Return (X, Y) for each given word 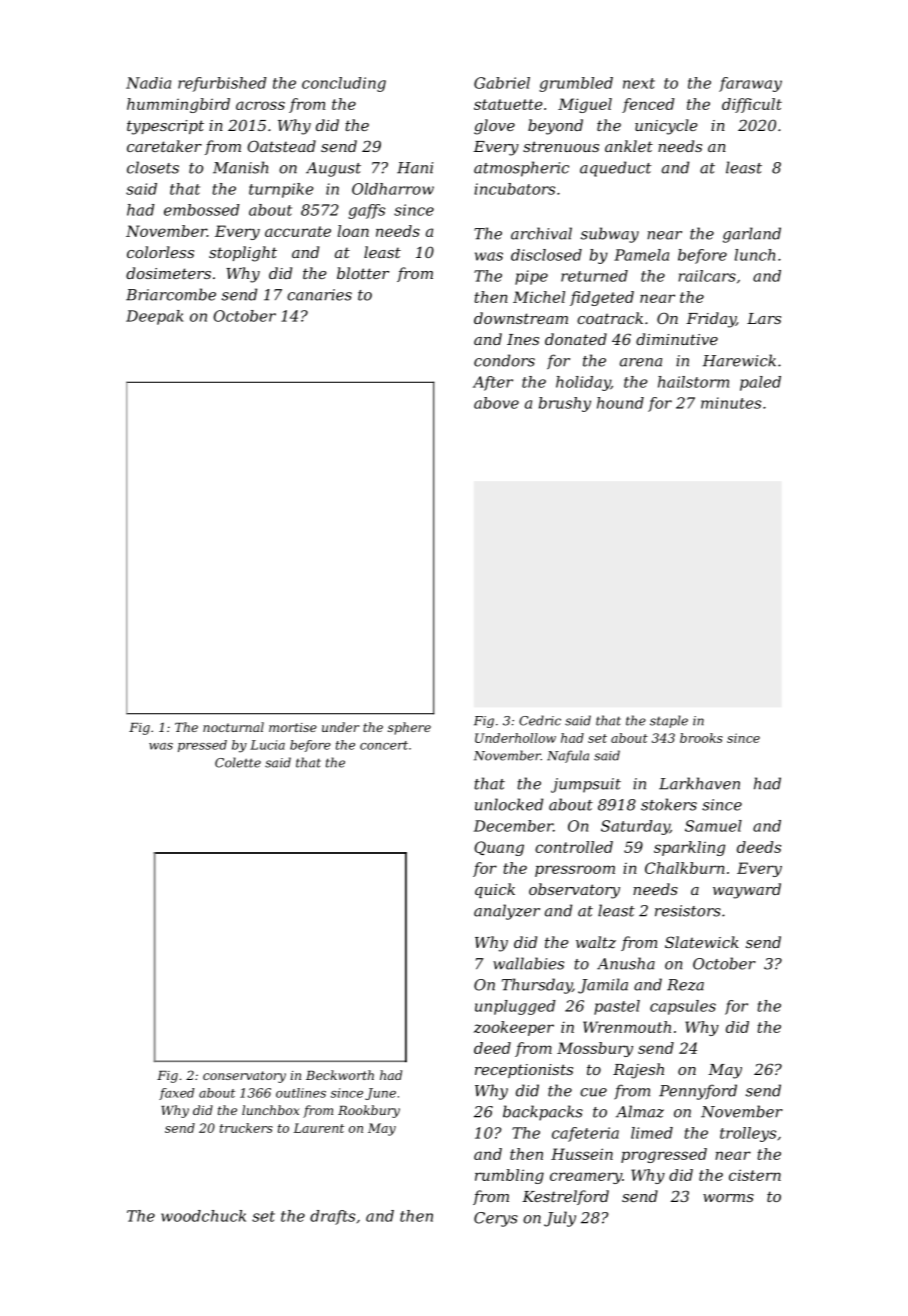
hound (620, 403)
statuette (508, 104)
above (496, 403)
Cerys (496, 1219)
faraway (750, 84)
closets (153, 167)
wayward (747, 891)
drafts (332, 1217)
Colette (238, 762)
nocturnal (233, 727)
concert (384, 745)
